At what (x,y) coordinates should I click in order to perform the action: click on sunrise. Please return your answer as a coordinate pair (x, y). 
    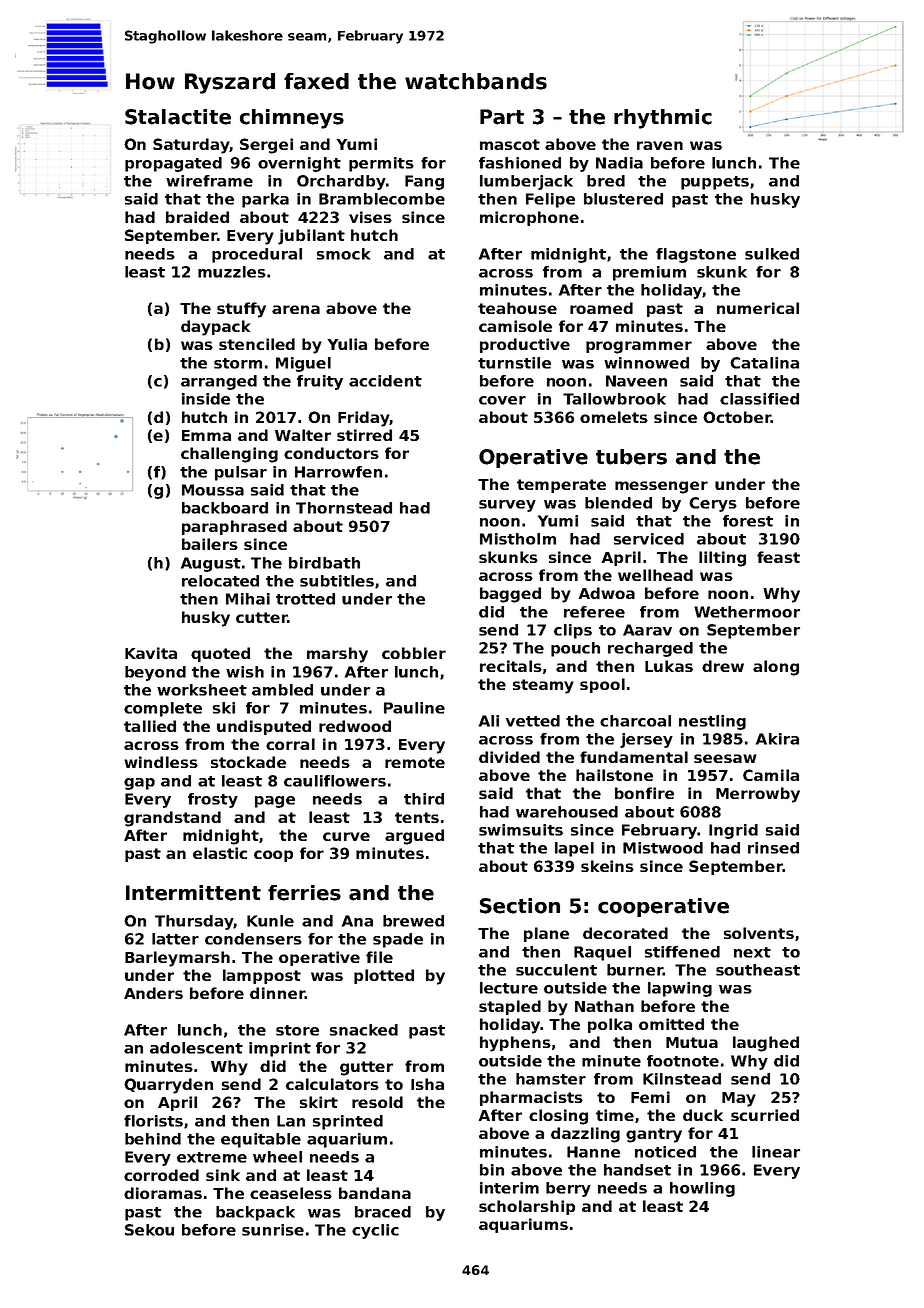
    Looking at the image, I should click on (273, 1230).
